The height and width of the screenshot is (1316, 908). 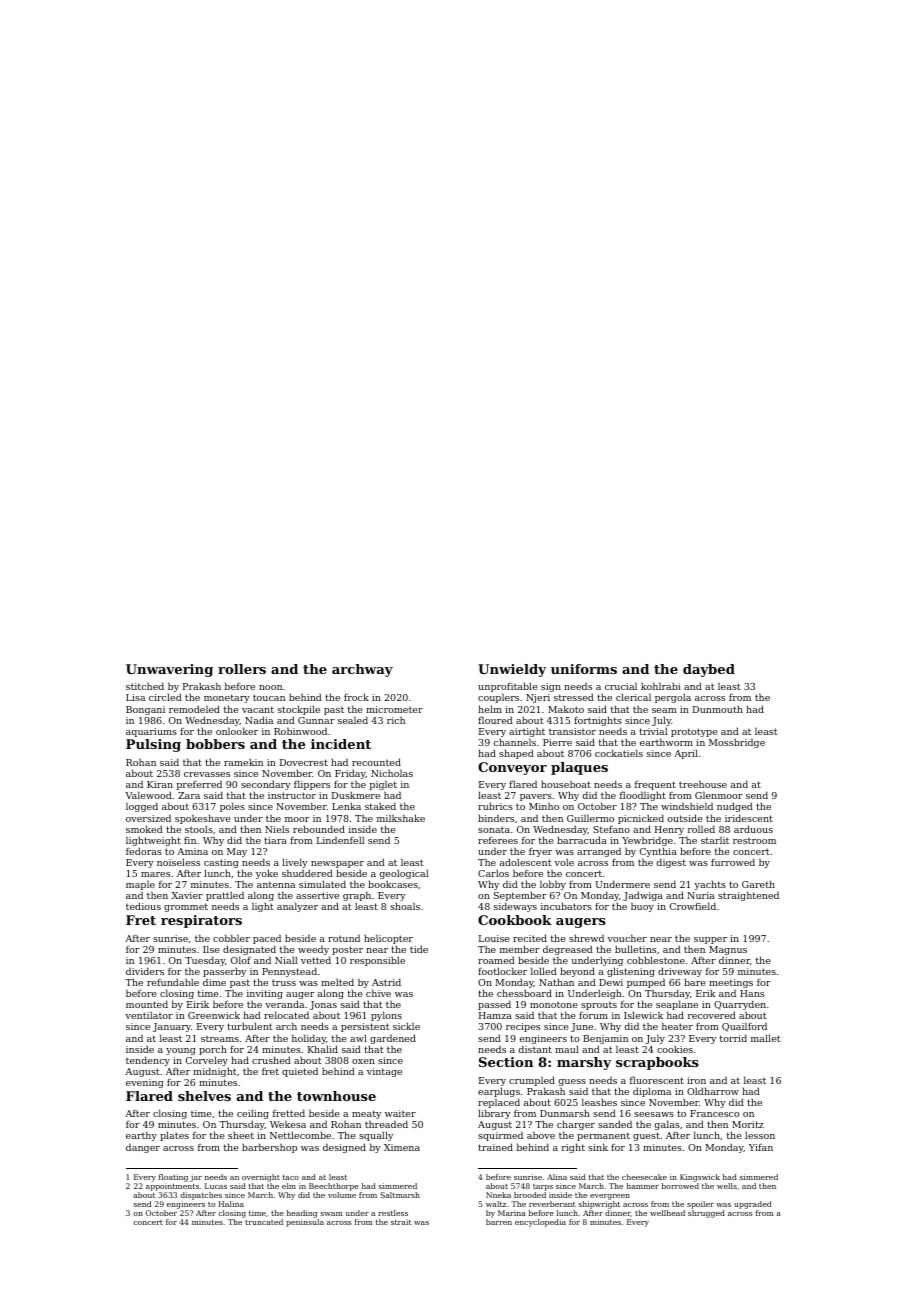 I want to click on daybed, so click(x=709, y=670).
